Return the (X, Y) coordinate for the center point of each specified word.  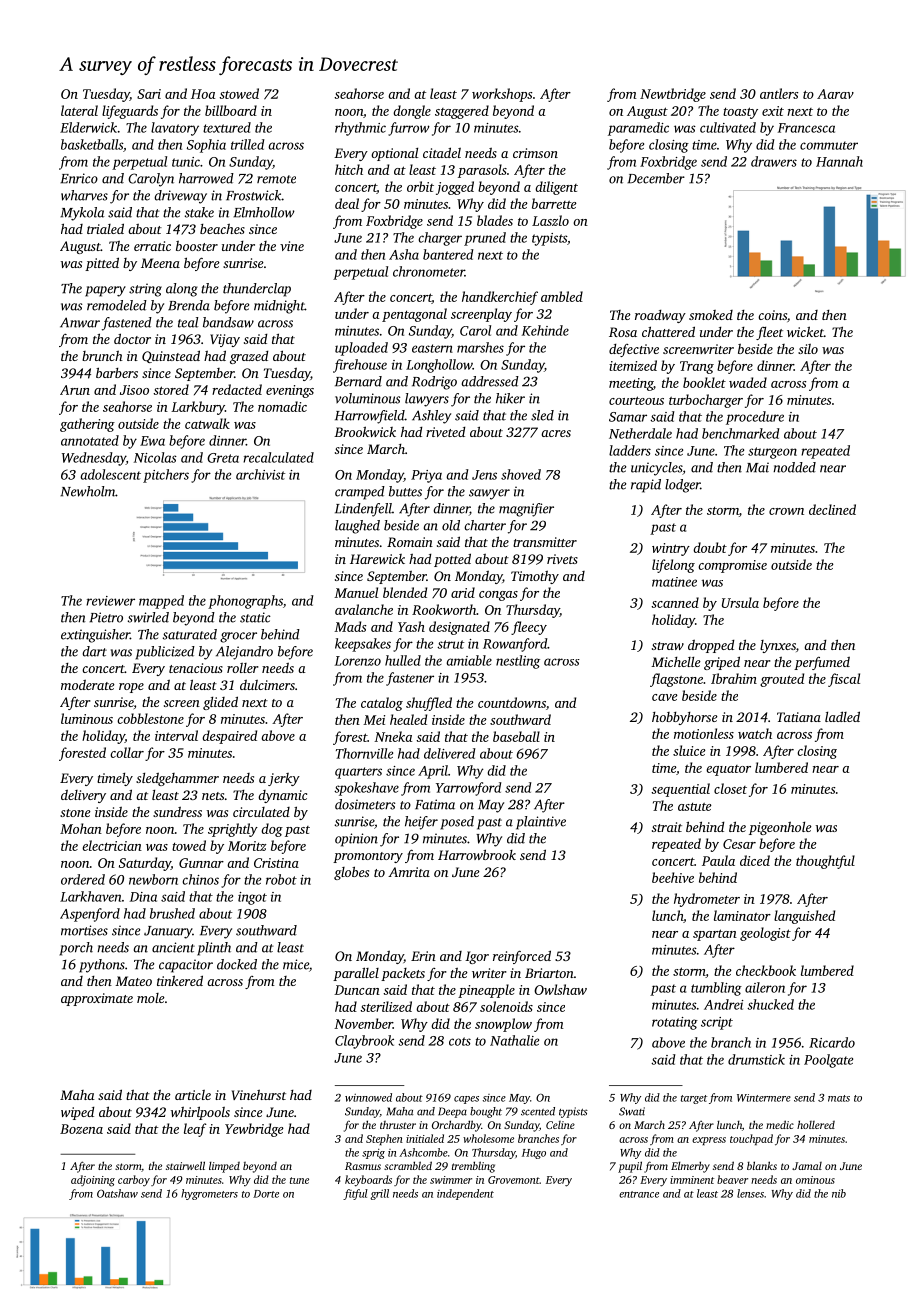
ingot (252, 898)
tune (299, 1180)
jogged (455, 188)
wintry (671, 549)
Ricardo (832, 1042)
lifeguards (130, 112)
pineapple (486, 991)
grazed (249, 357)
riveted (445, 432)
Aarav (835, 94)
